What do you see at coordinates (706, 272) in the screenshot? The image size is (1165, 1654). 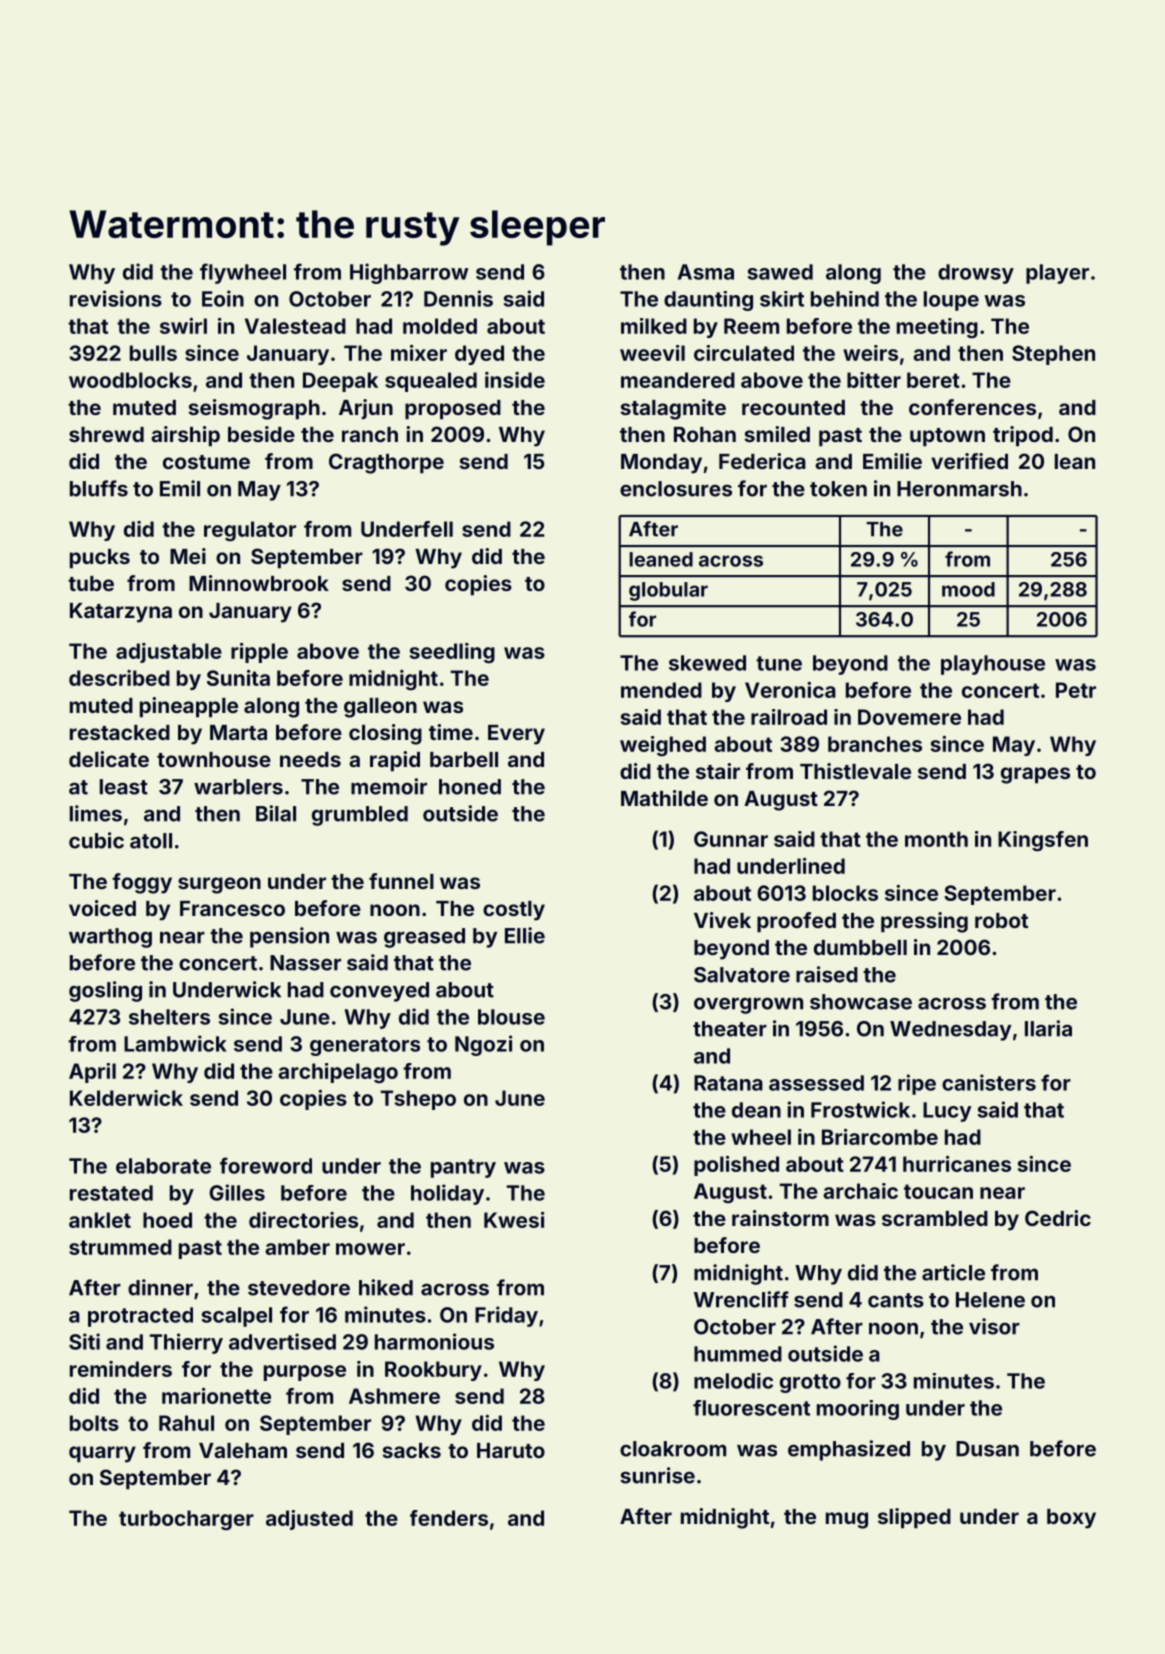 I see `Asma` at bounding box center [706, 272].
